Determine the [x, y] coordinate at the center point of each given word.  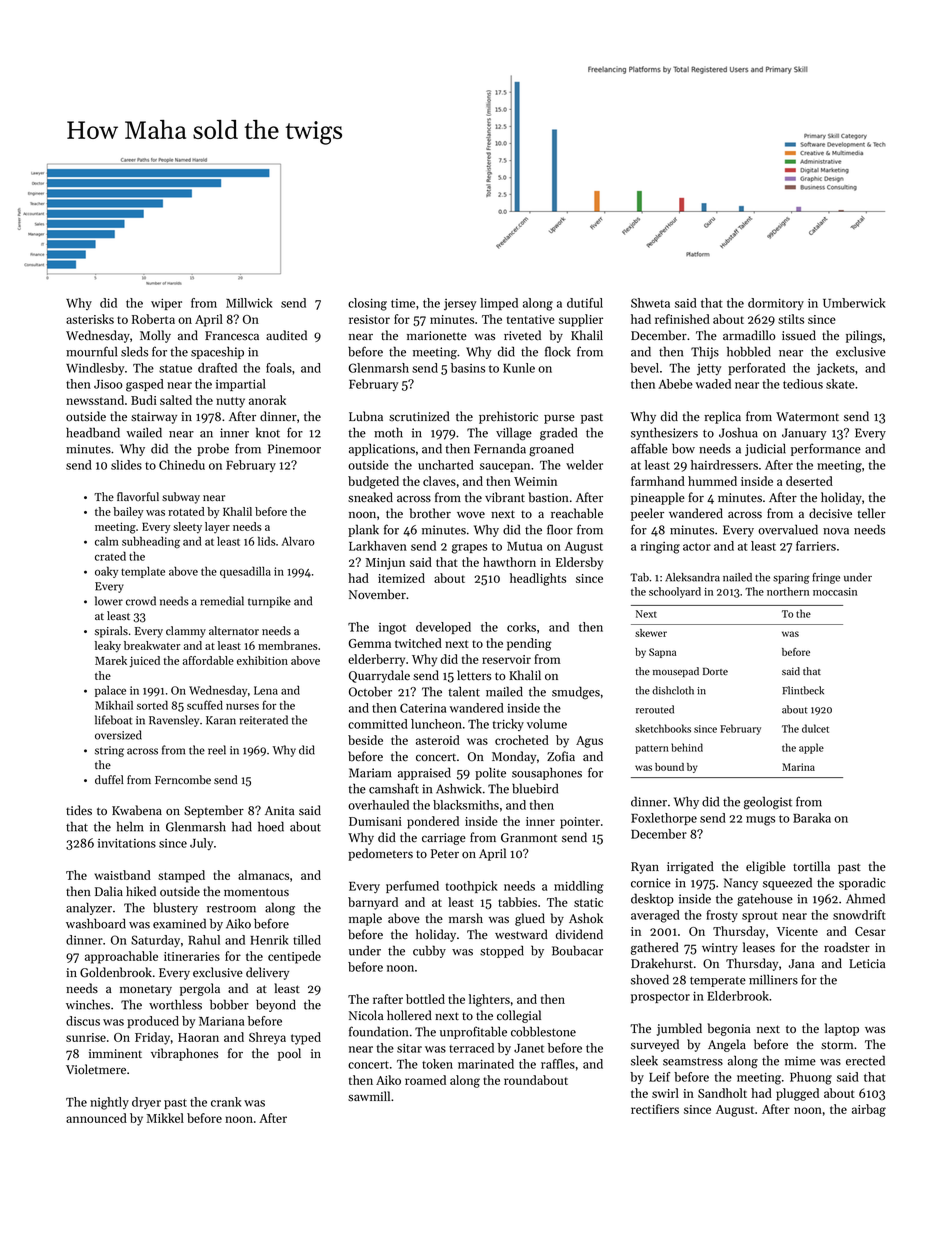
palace [110, 691]
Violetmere [96, 1069]
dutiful [585, 303]
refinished [682, 319]
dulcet [815, 728]
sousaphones [547, 773]
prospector [660, 998]
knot [268, 432]
